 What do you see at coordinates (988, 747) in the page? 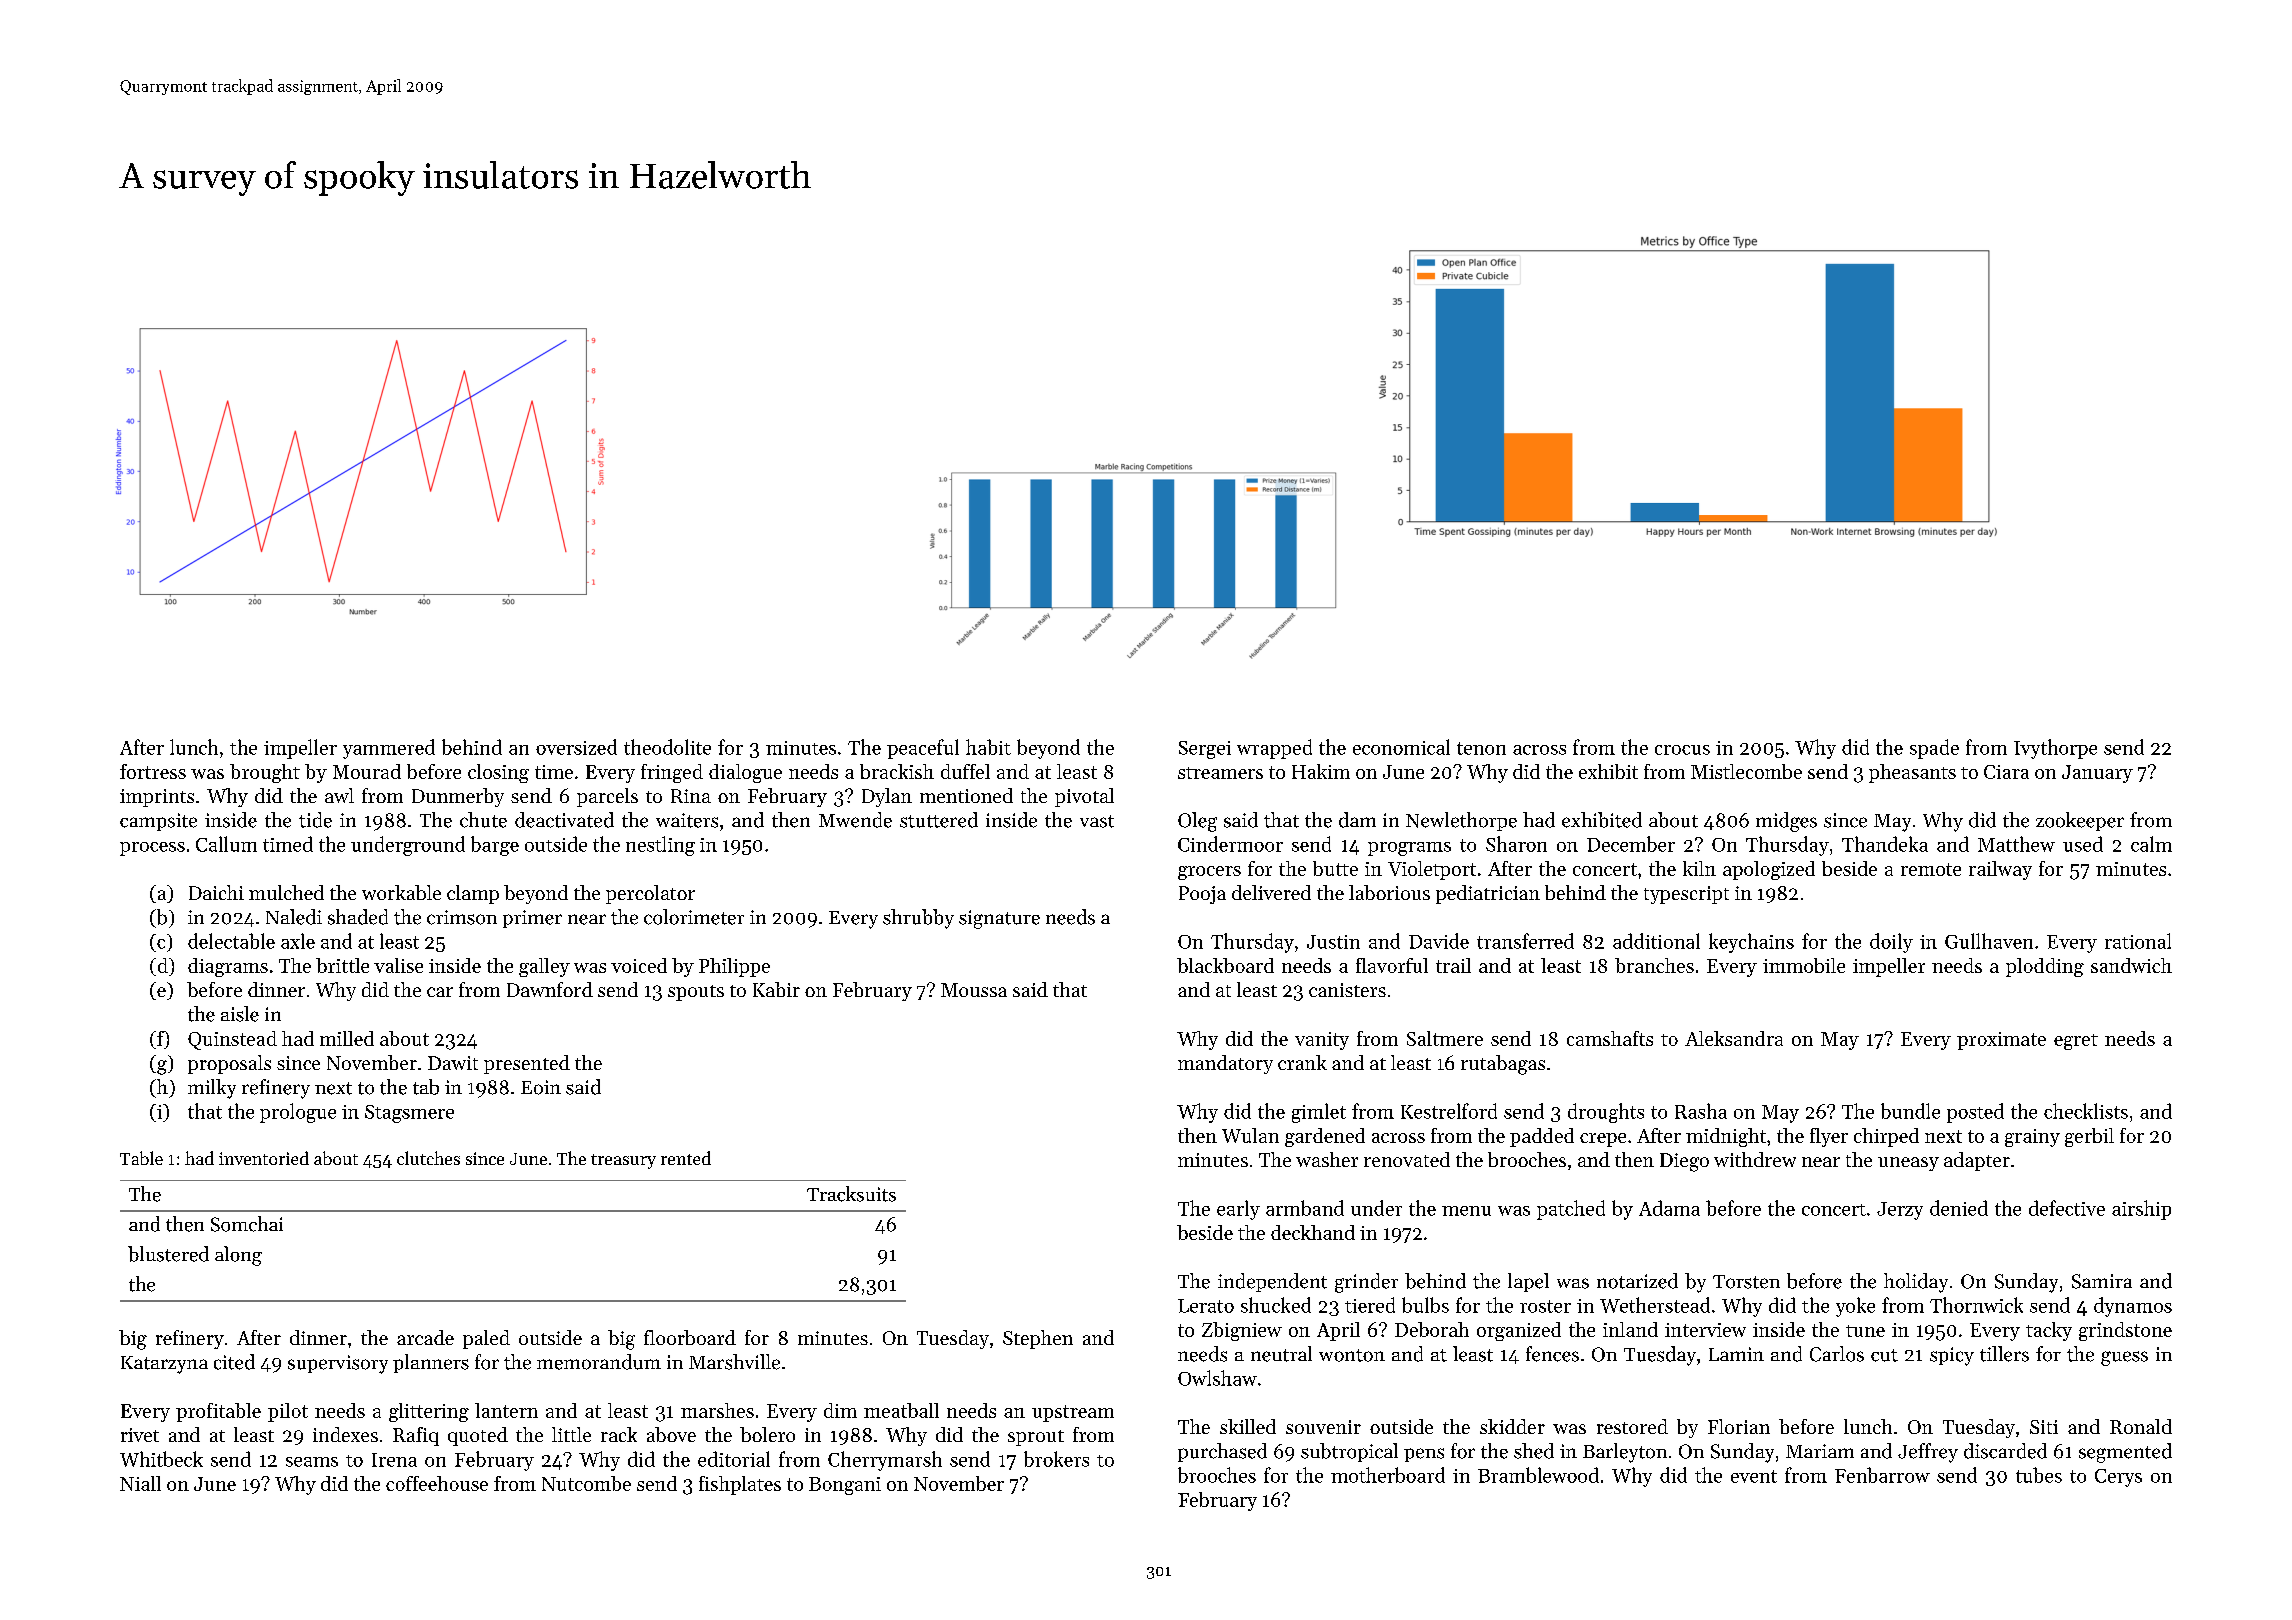
I see `habit` at bounding box center [988, 747].
